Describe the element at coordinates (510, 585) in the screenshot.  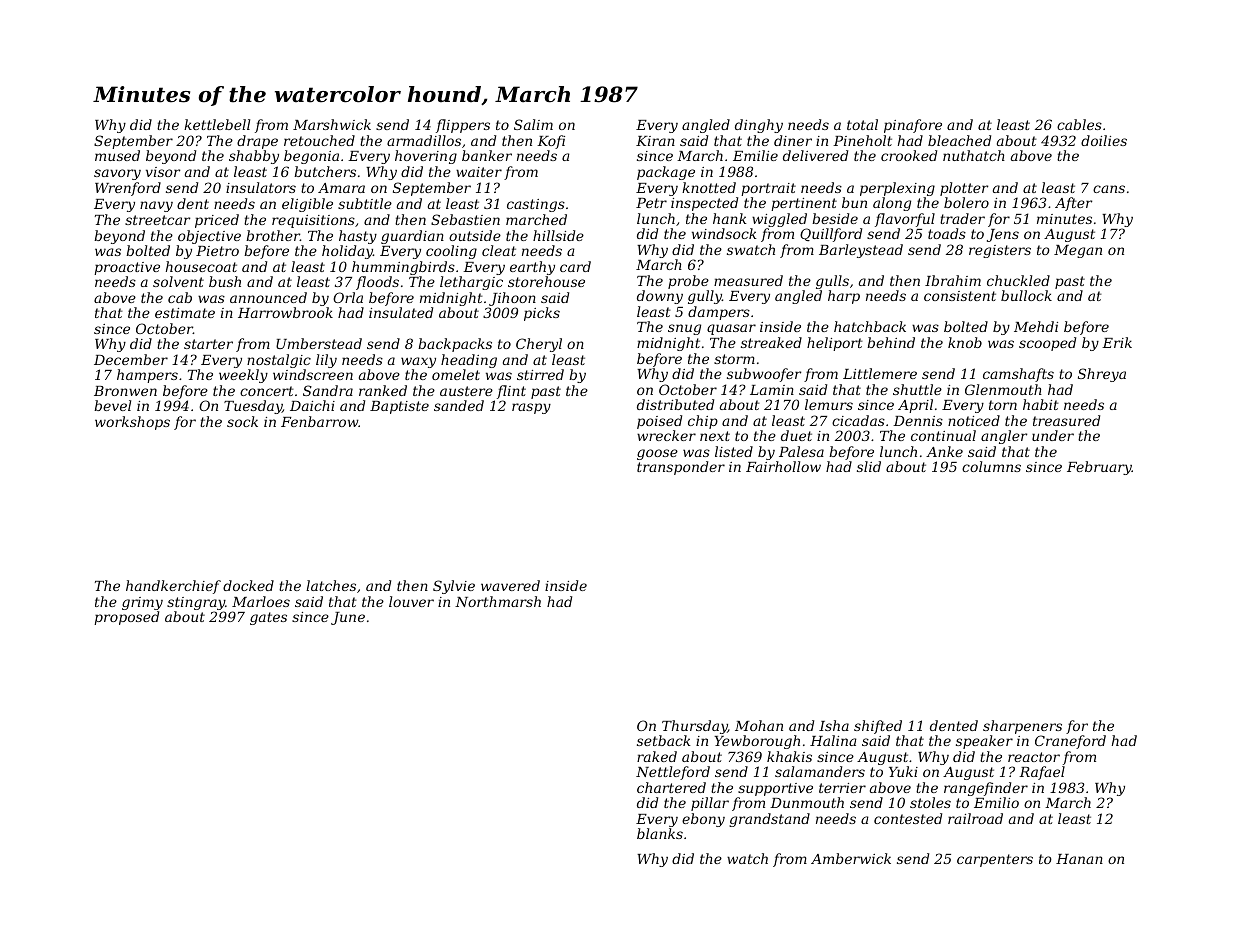
I see `wavered` at that location.
